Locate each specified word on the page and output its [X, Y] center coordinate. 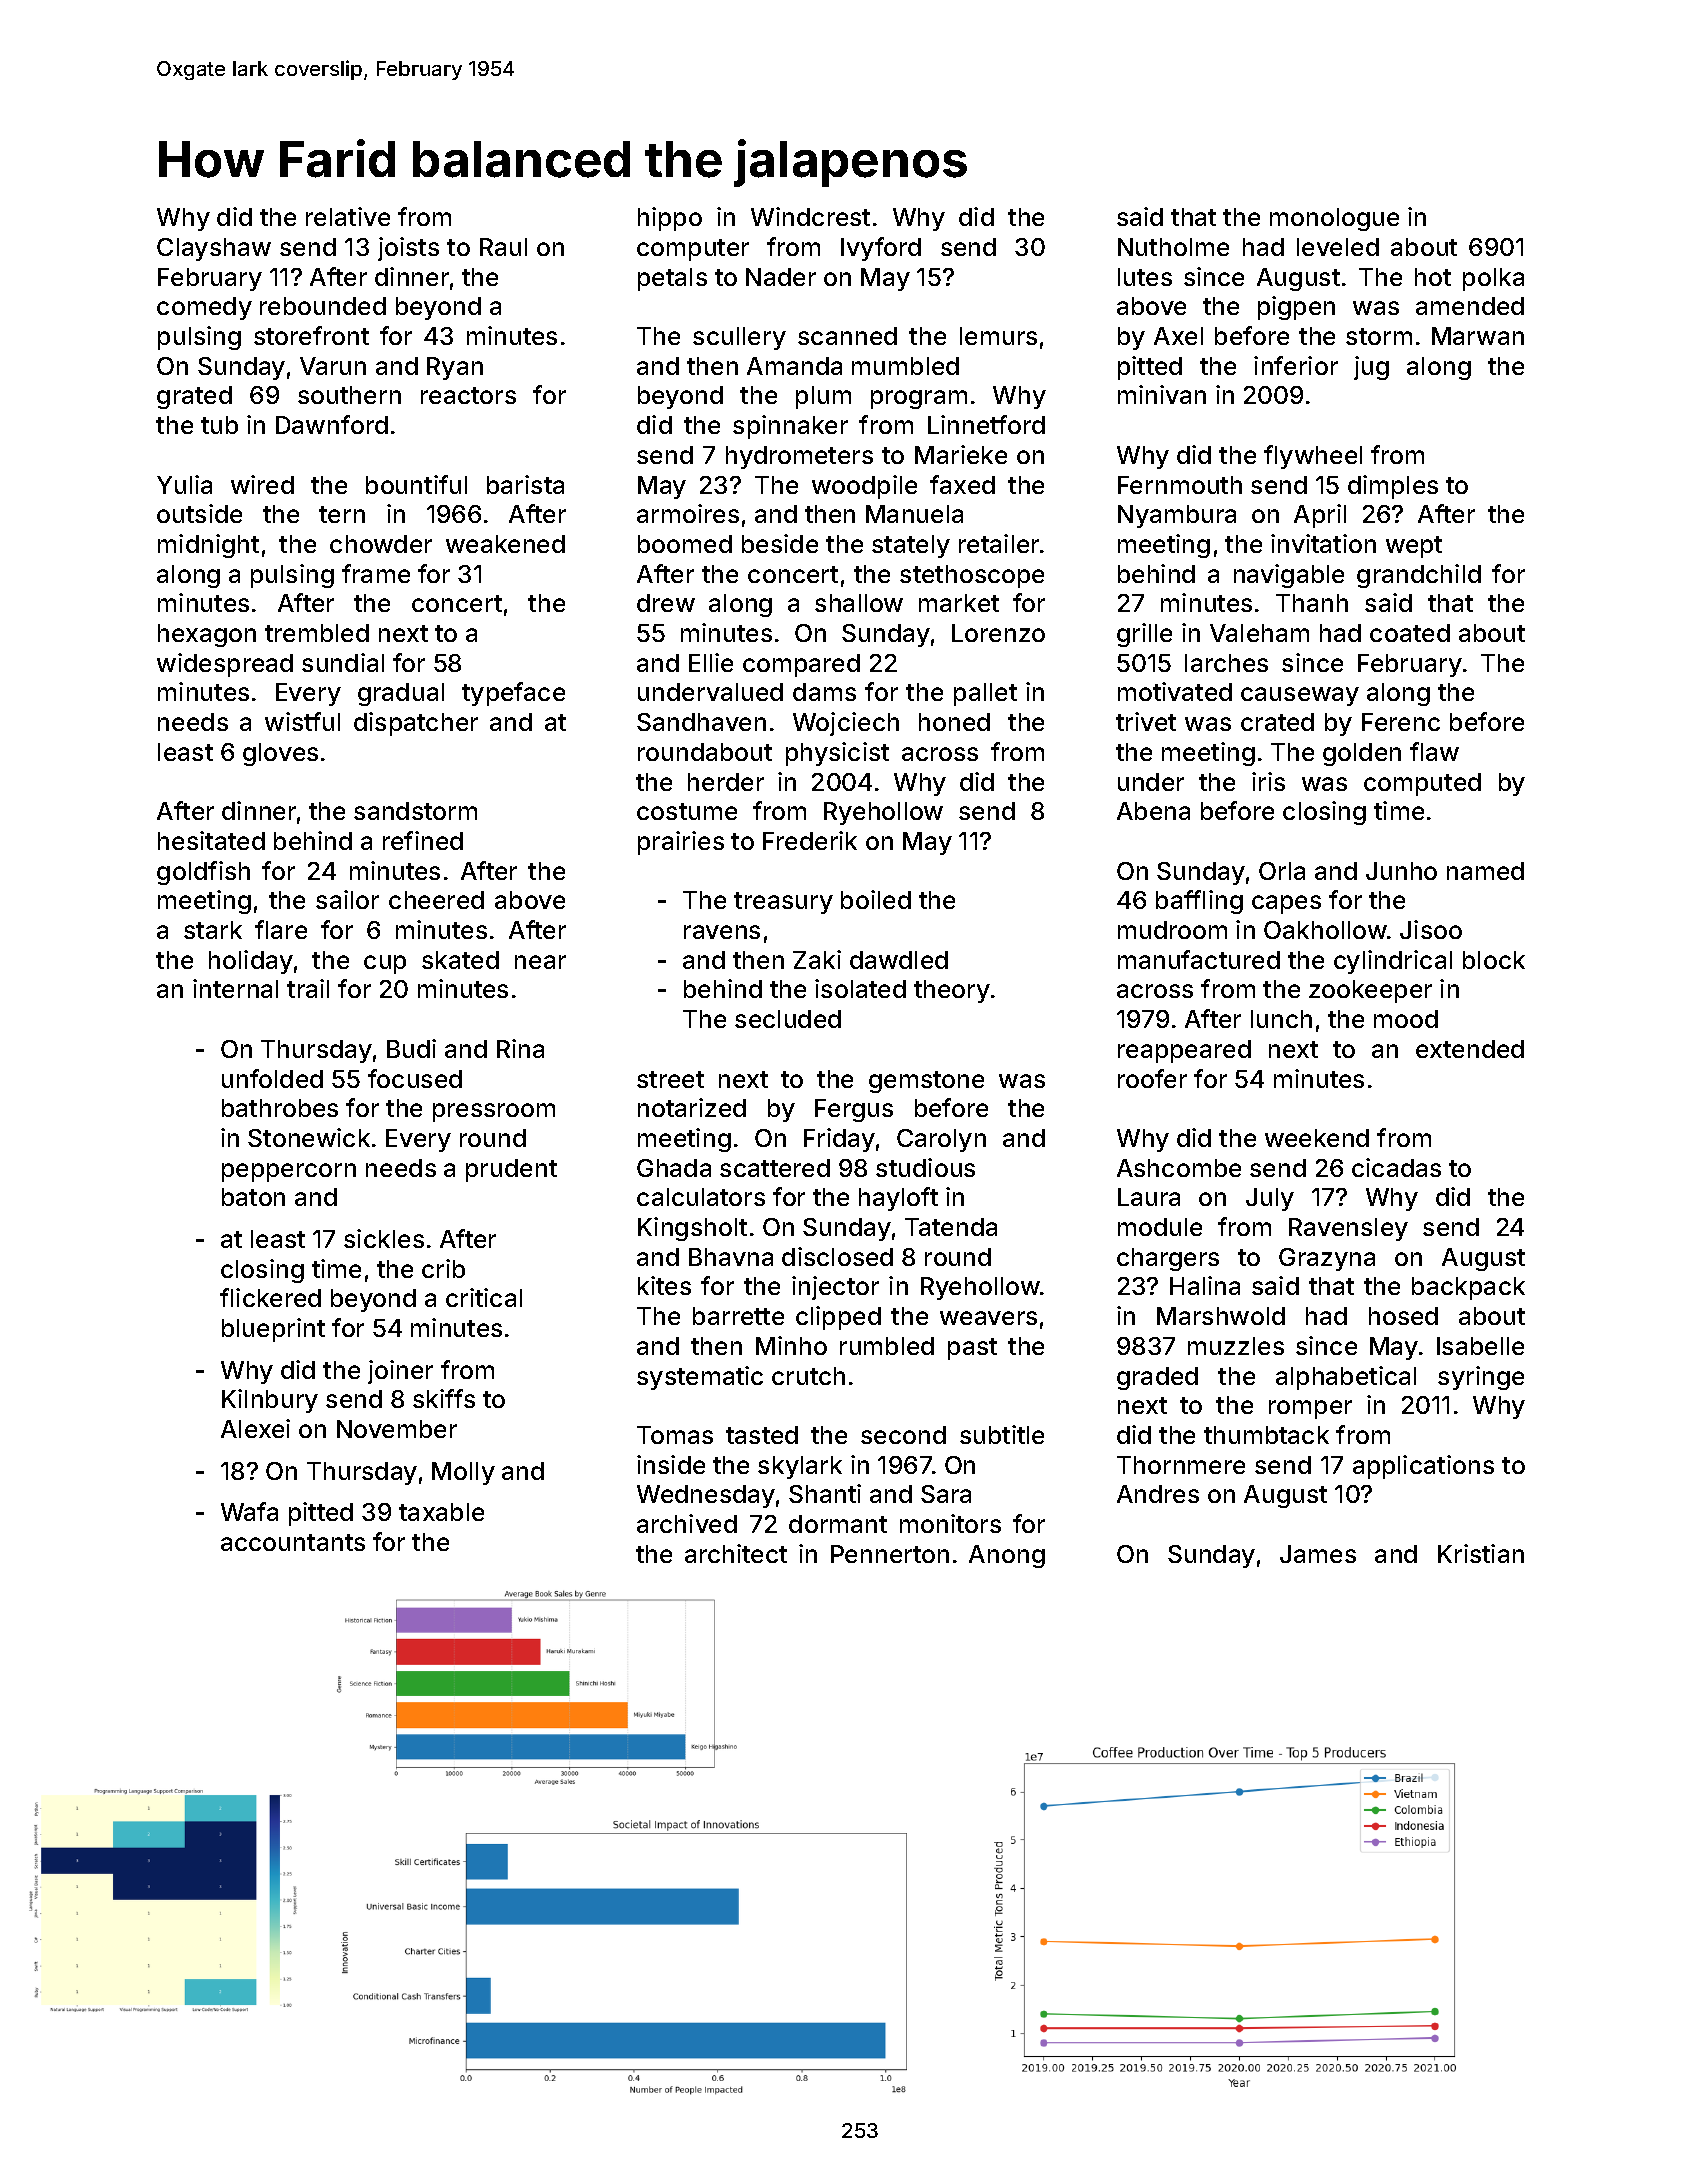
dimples [1393, 487]
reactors [468, 395]
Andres [1158, 1494]
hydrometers [799, 457]
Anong [1007, 1556]
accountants [293, 1542]
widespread [225, 665]
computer [693, 250]
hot [1433, 277]
